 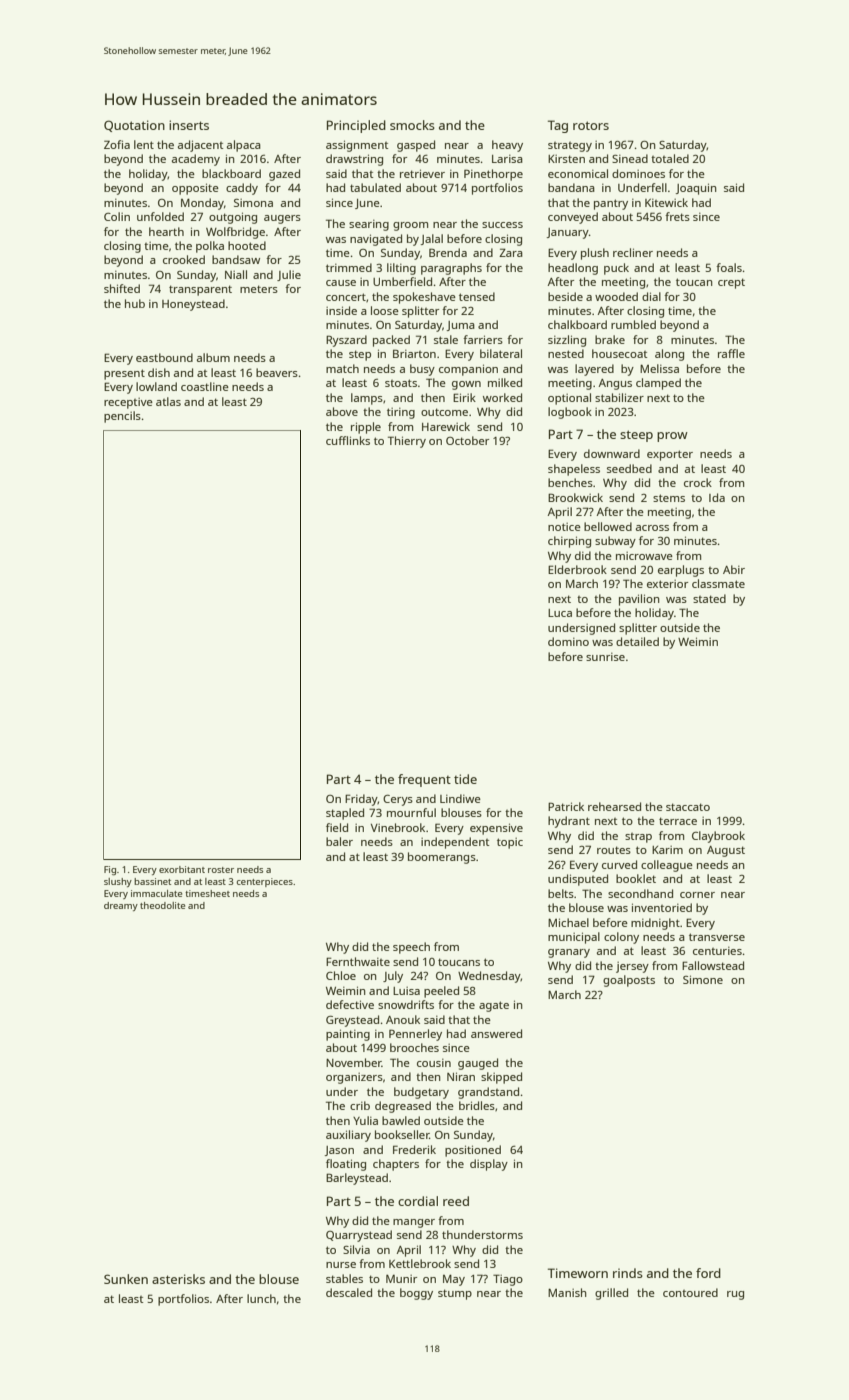 What do you see at coordinates (407, 442) in the image?
I see `Thierry` at bounding box center [407, 442].
